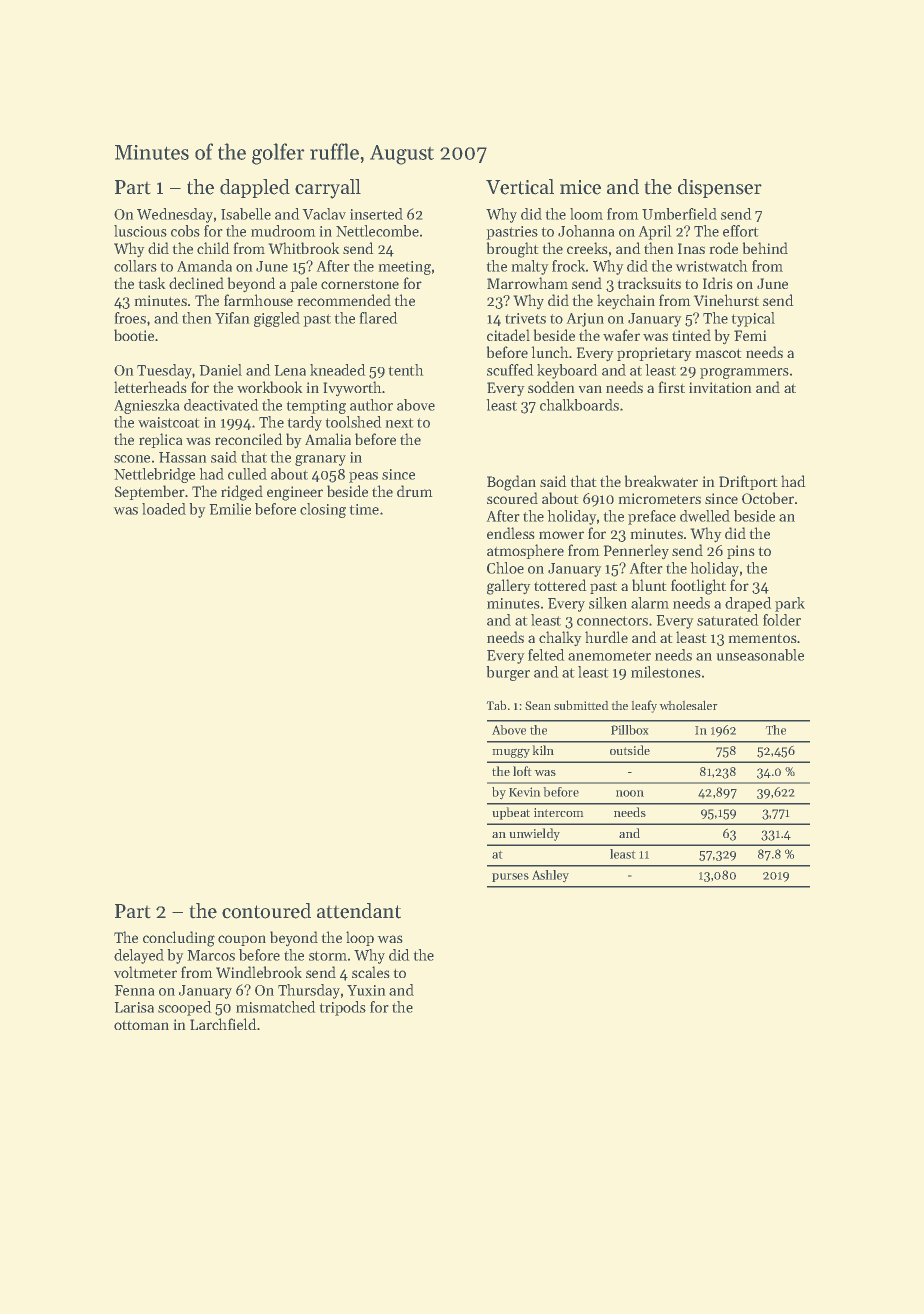 This image has width=924, height=1314. What do you see at coordinates (223, 1024) in the image?
I see `Larchfield` at bounding box center [223, 1024].
